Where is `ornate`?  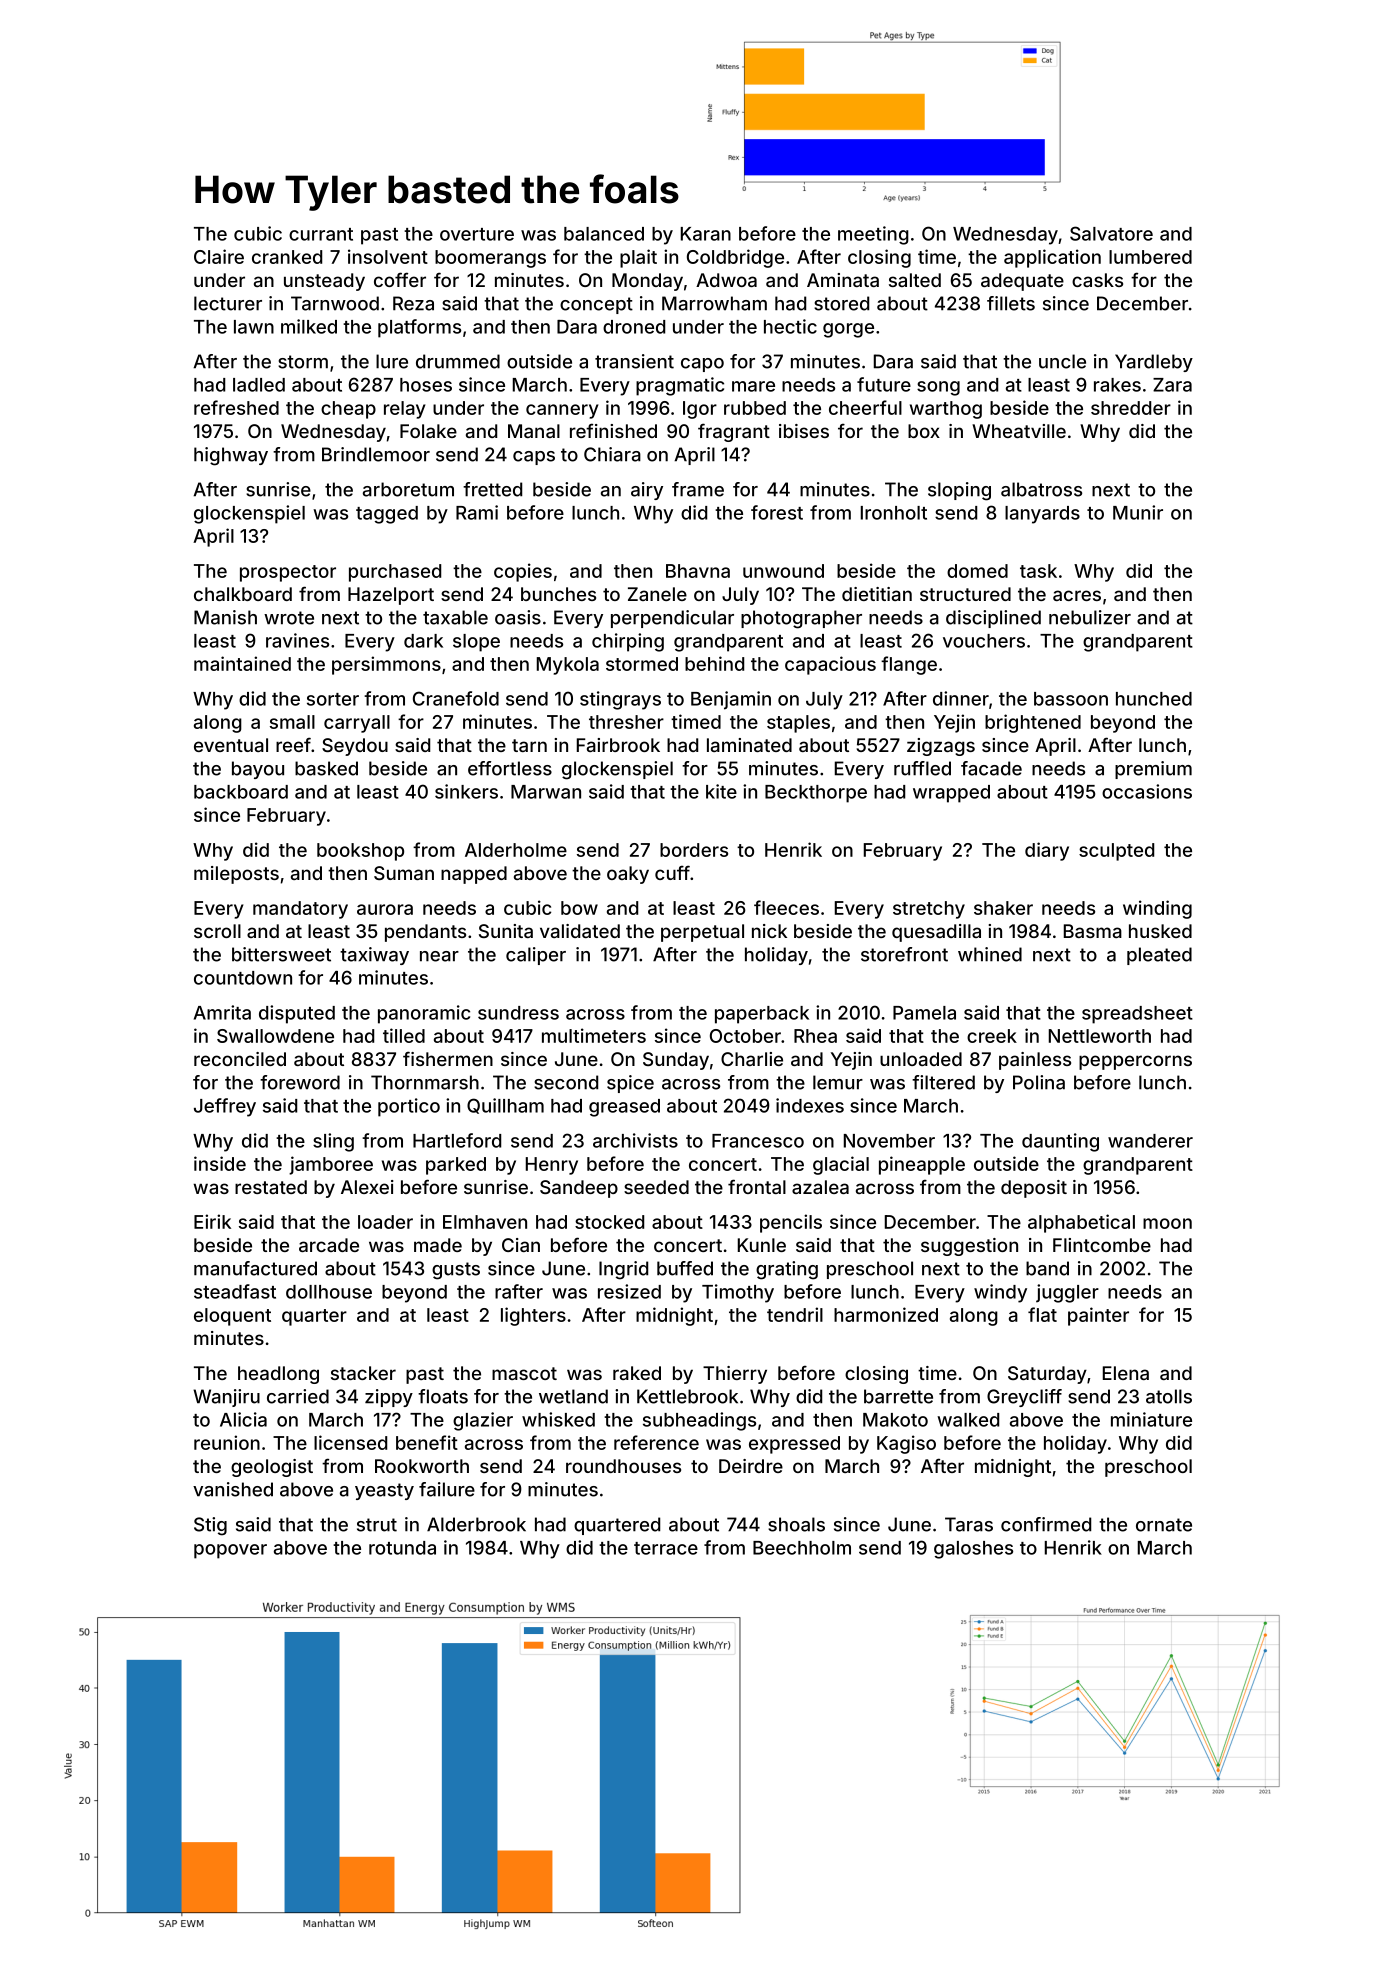 ornate is located at coordinates (1164, 1525).
